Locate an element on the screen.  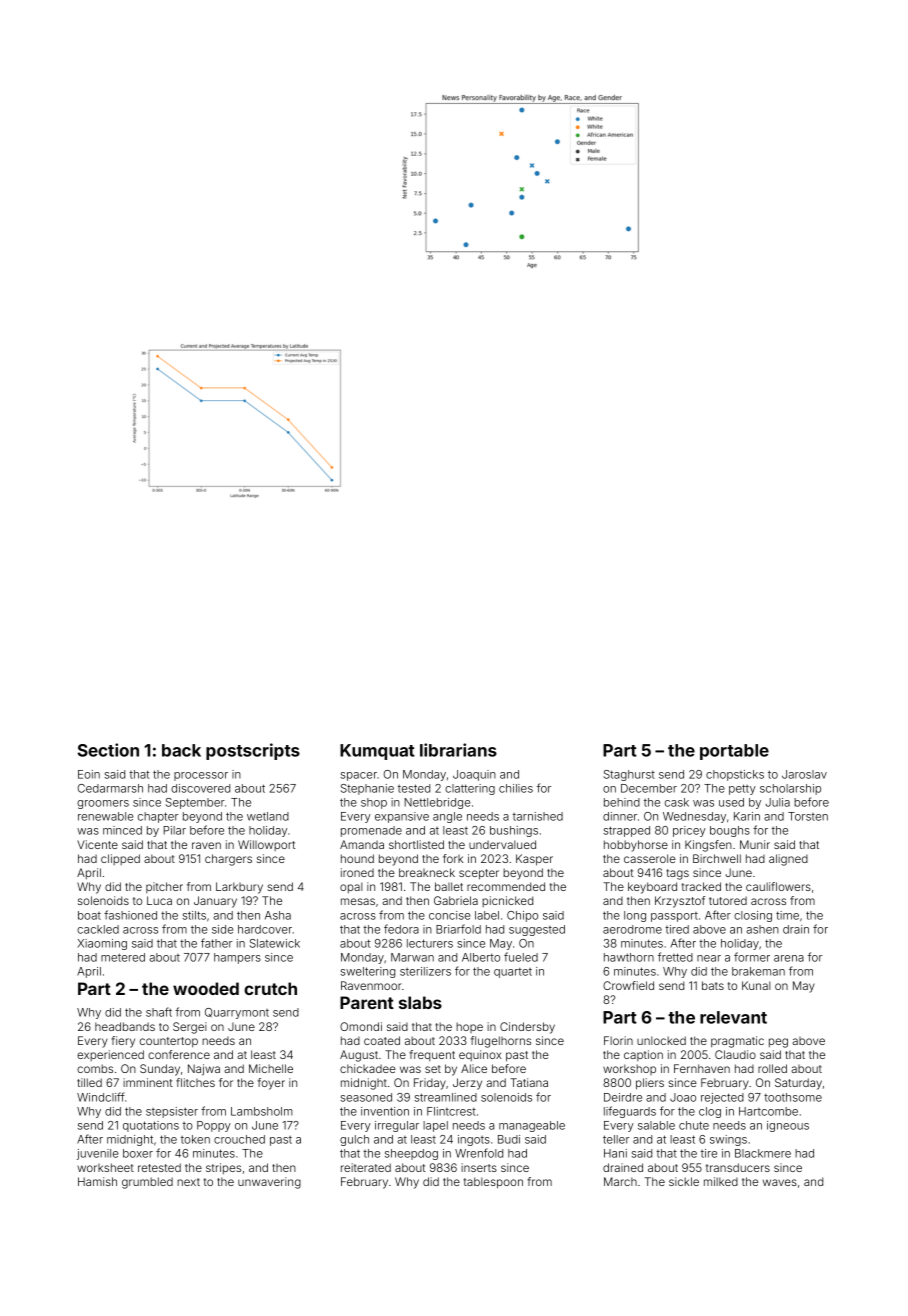
mesas is located at coordinates (358, 901).
